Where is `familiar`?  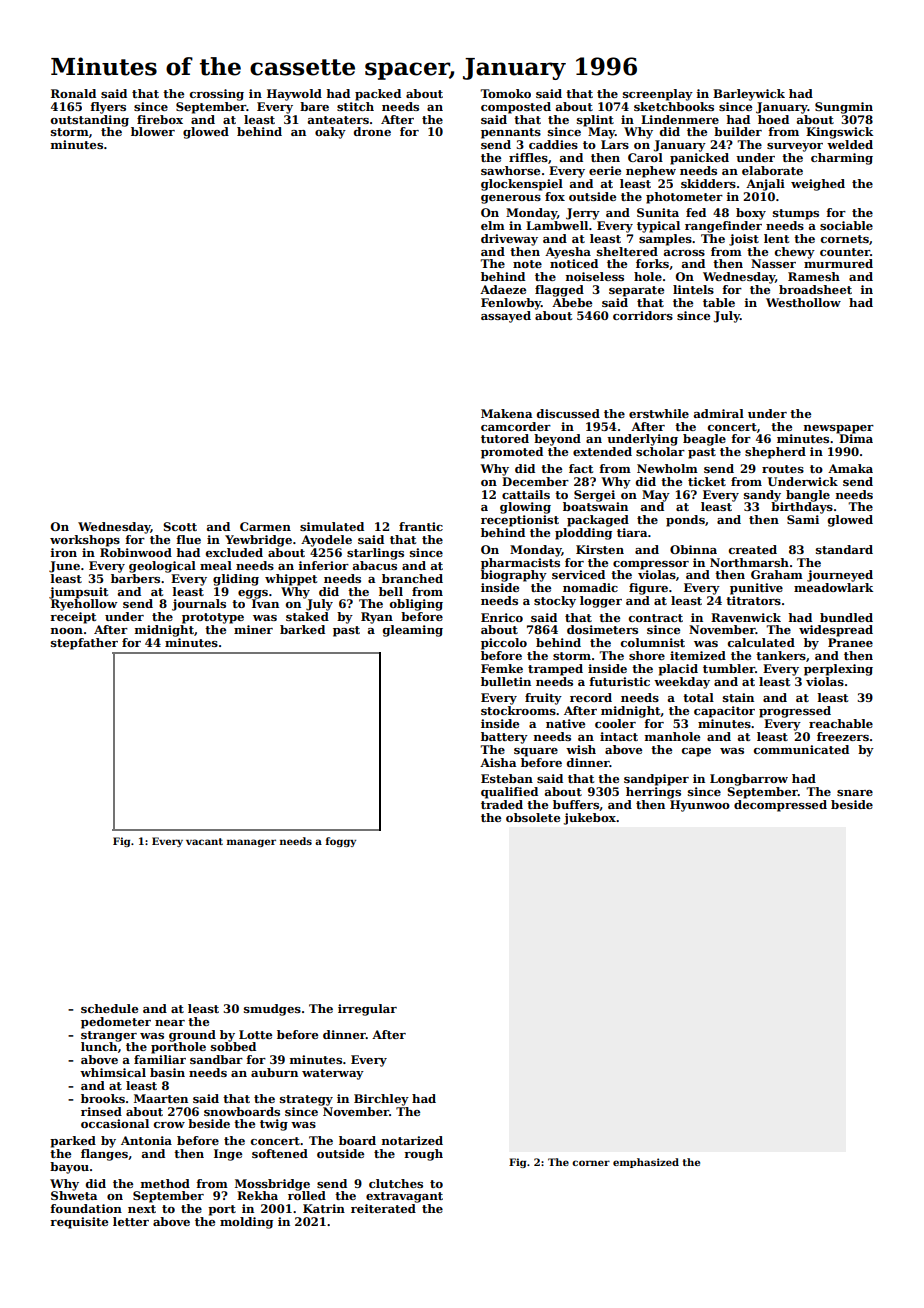 familiar is located at coordinates (160, 1059).
